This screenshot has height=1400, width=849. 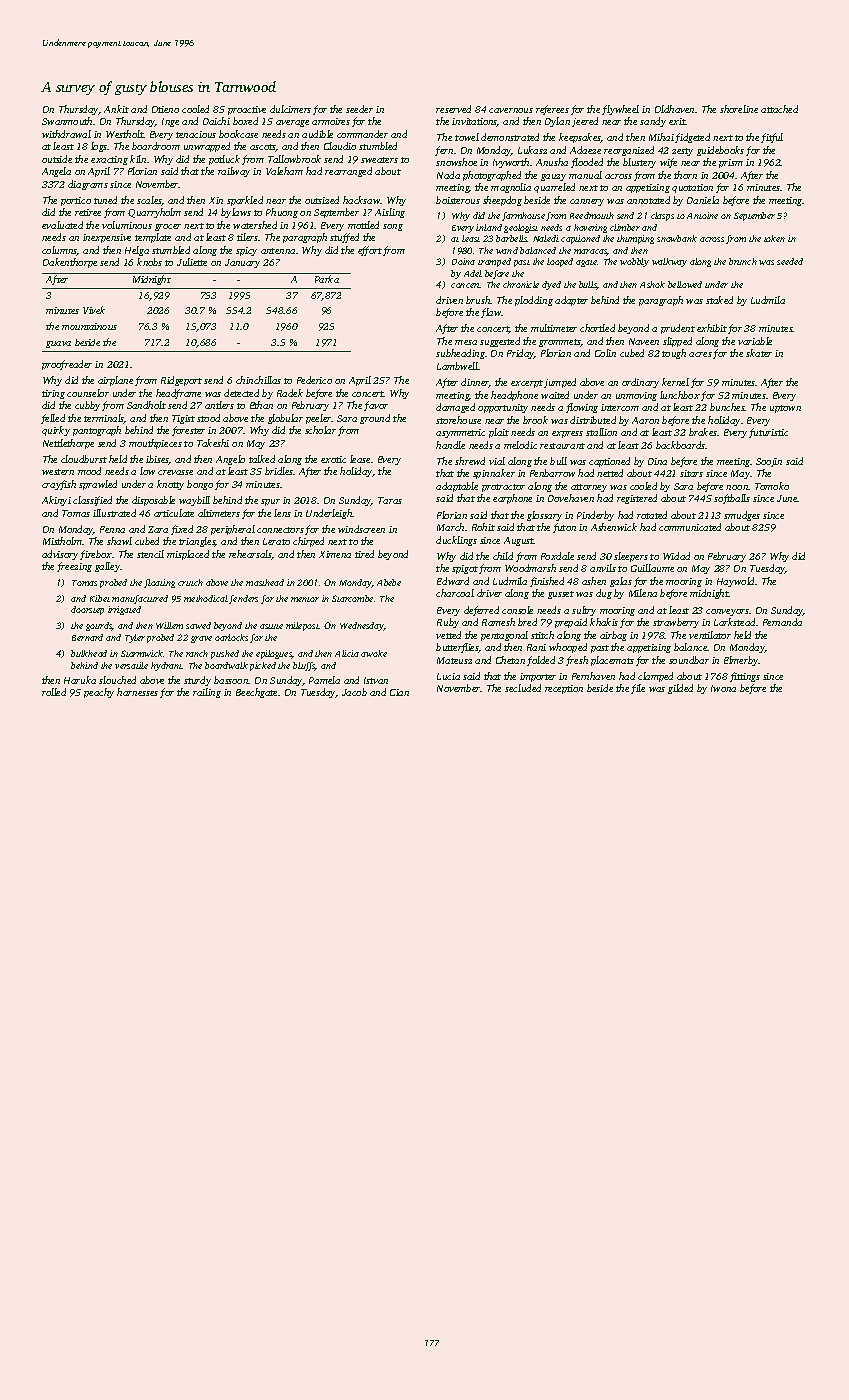 I want to click on January, so click(x=242, y=263).
